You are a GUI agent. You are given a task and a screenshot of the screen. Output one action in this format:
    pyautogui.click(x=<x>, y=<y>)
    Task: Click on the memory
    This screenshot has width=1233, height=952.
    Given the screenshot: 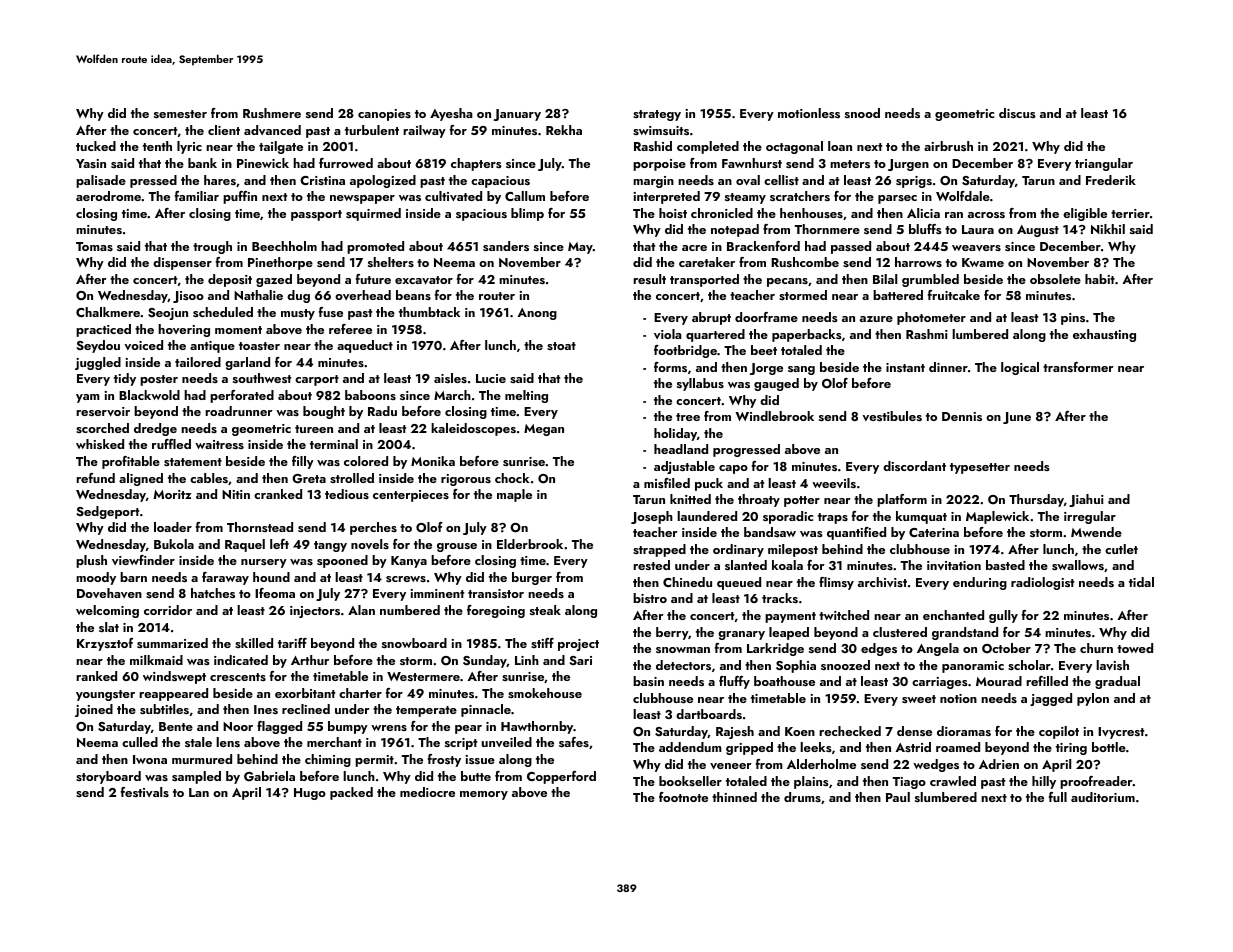 What is the action you would take?
    pyautogui.click(x=484, y=795)
